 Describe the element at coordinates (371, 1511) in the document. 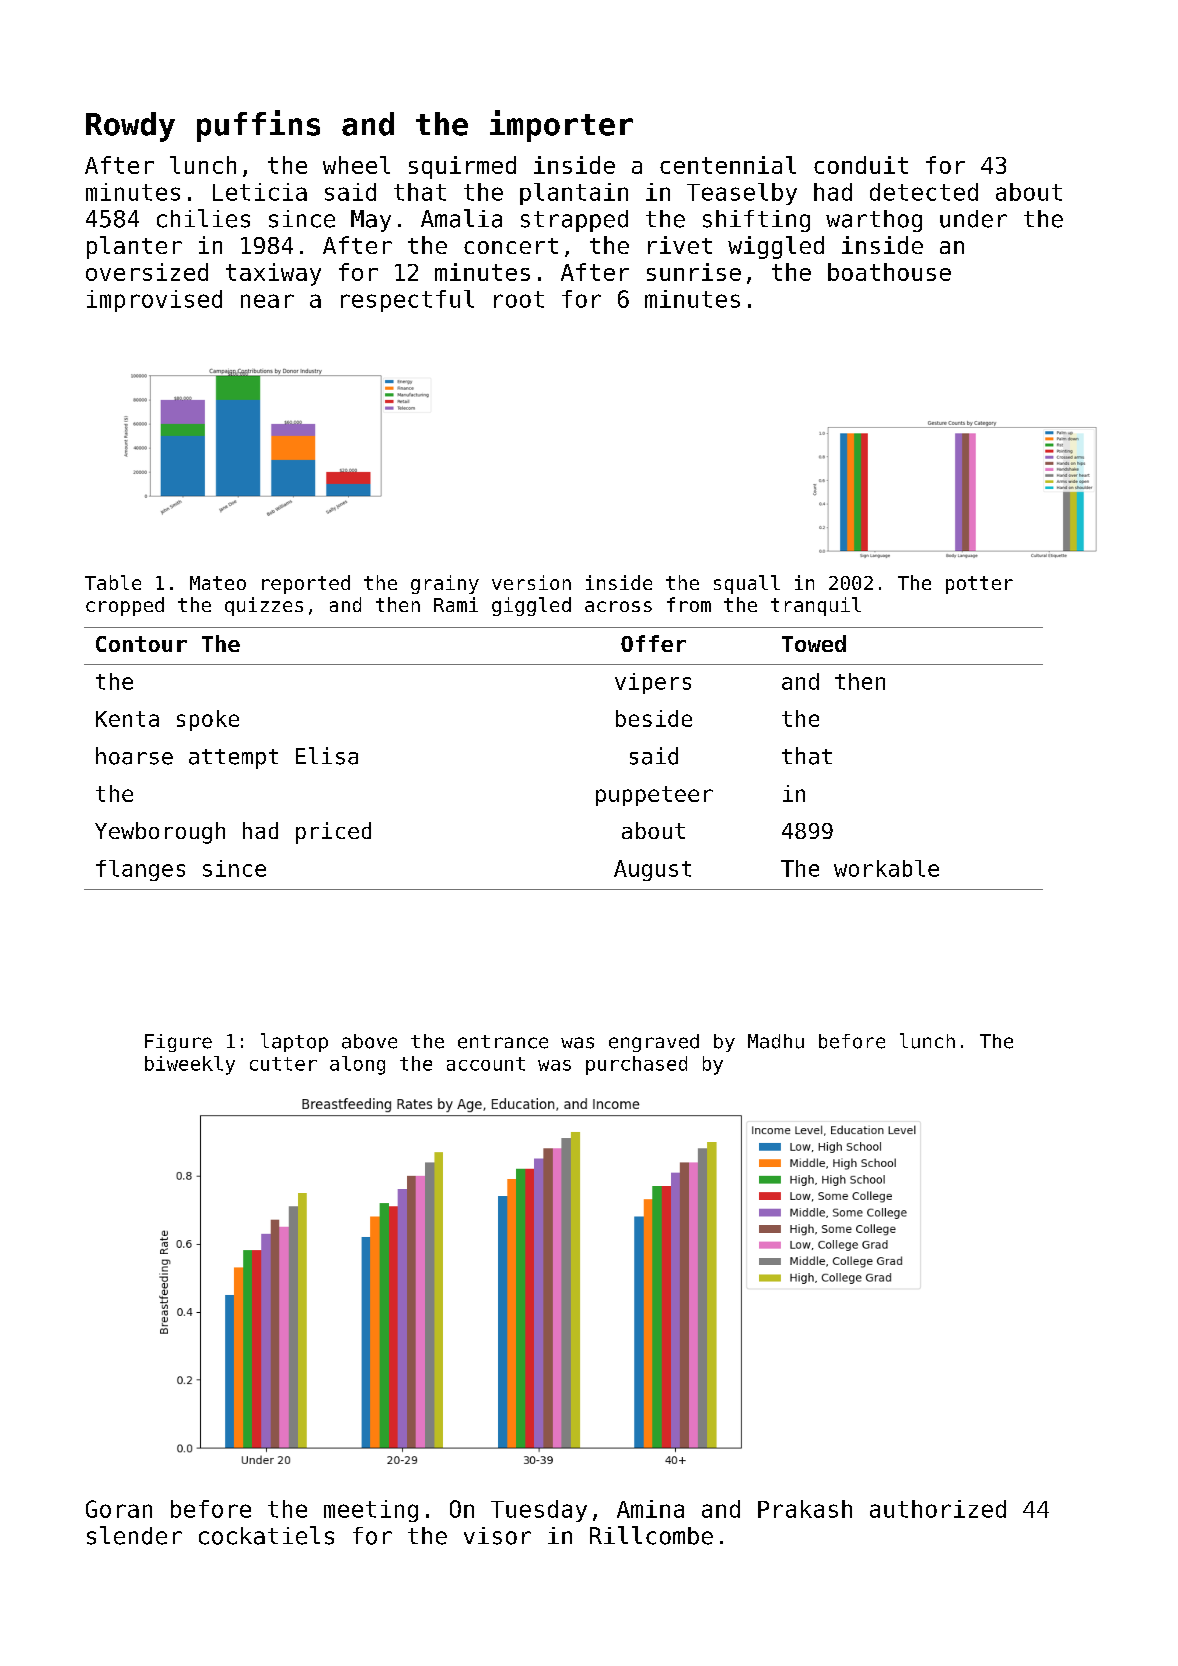

I see `meeting` at that location.
